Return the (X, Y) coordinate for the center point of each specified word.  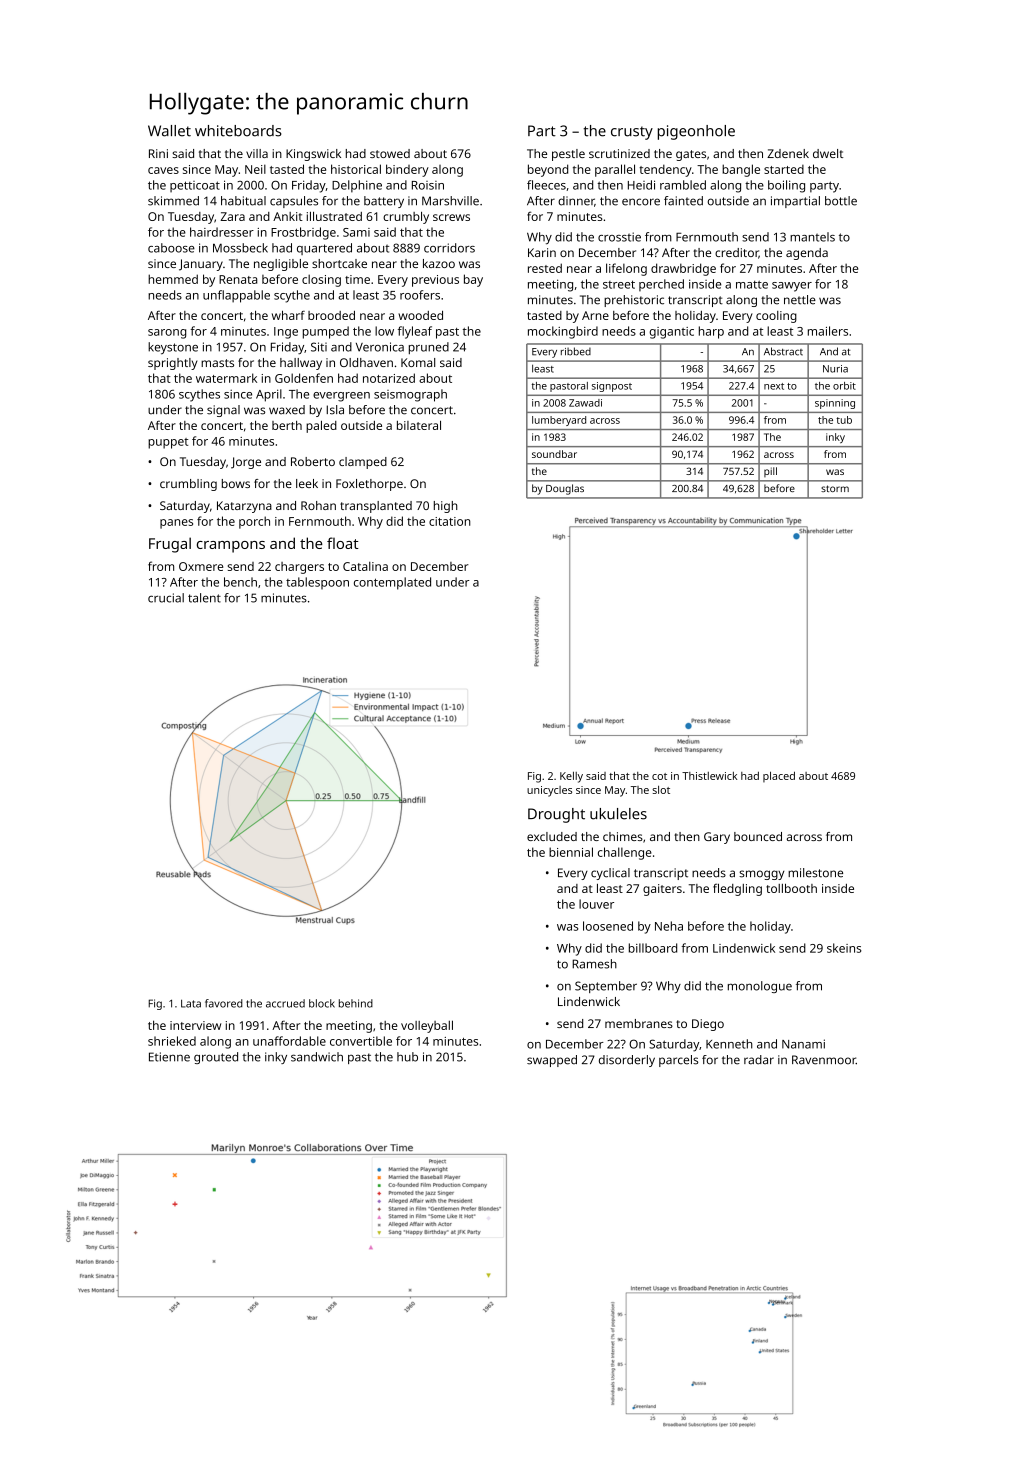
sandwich (317, 1057)
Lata (191, 1003)
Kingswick (313, 155)
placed (779, 776)
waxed (287, 410)
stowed (390, 153)
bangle (741, 170)
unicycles (549, 791)
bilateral (419, 425)
